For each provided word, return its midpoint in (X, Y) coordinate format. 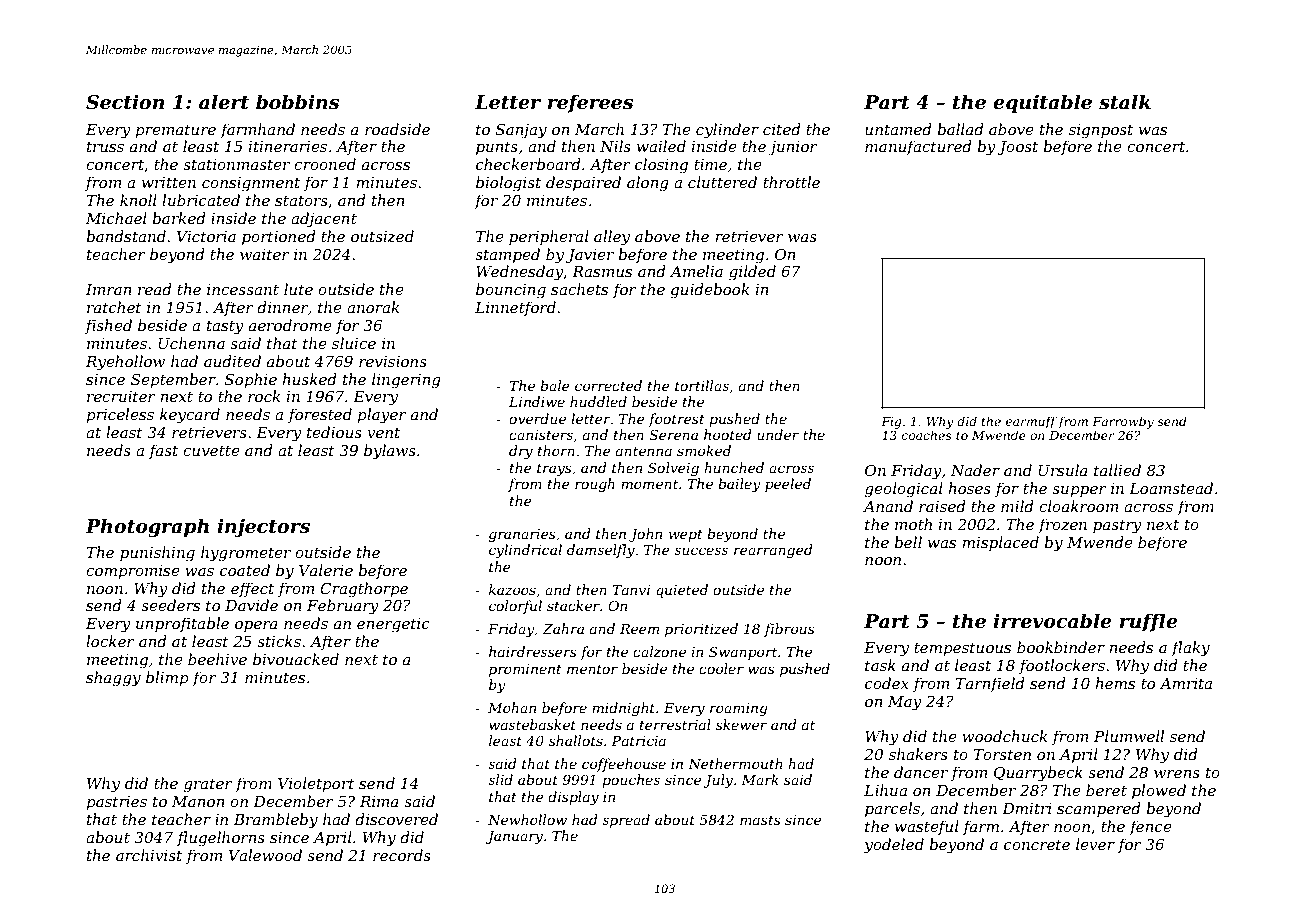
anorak (373, 307)
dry (521, 452)
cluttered (722, 182)
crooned (325, 164)
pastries (116, 803)
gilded (752, 273)
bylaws (390, 452)
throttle (791, 182)
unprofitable (182, 624)
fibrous (789, 630)
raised (942, 506)
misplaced (1000, 543)
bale (555, 385)
